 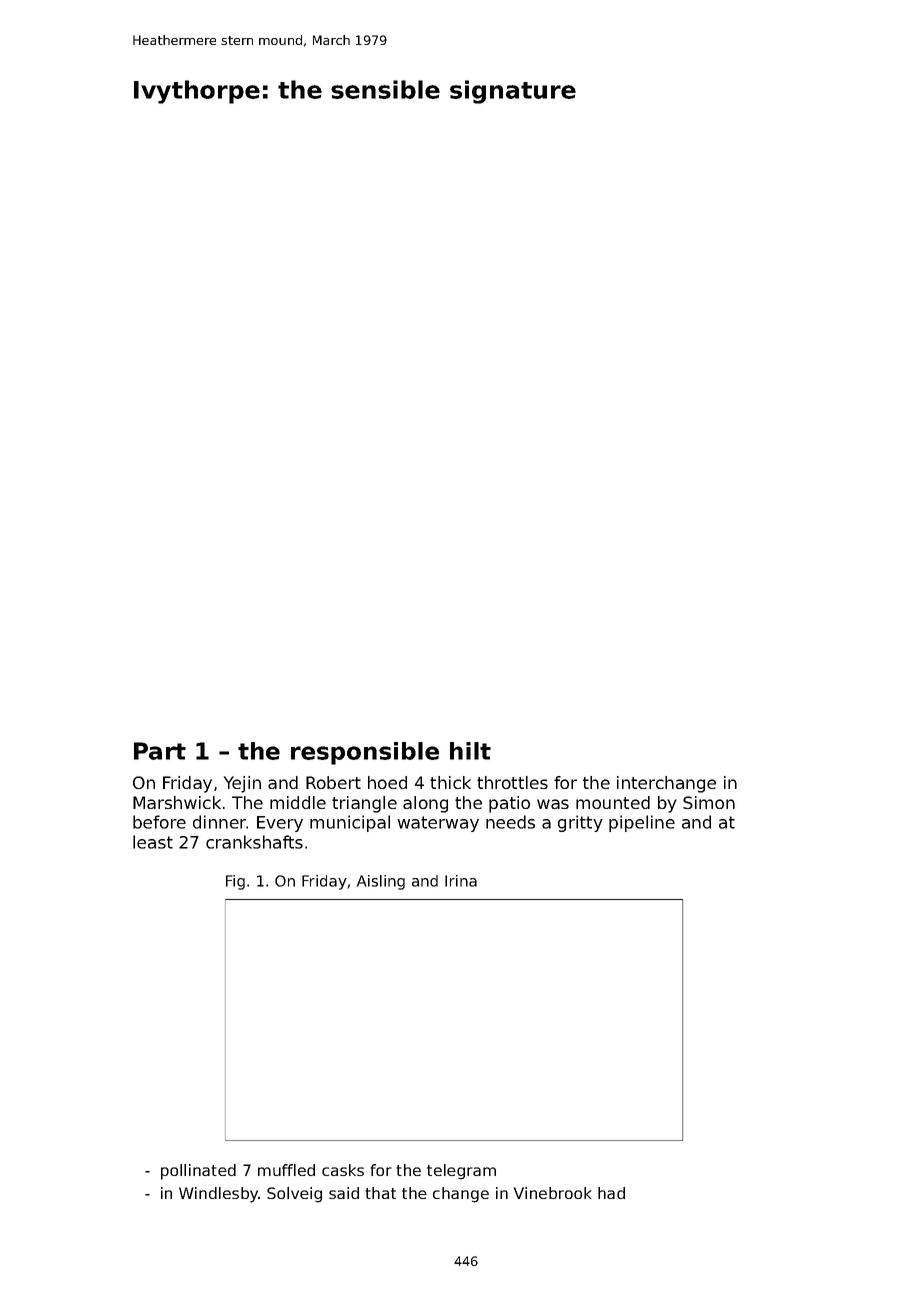 What do you see at coordinates (219, 1195) in the image?
I see `Windlesby` at bounding box center [219, 1195].
